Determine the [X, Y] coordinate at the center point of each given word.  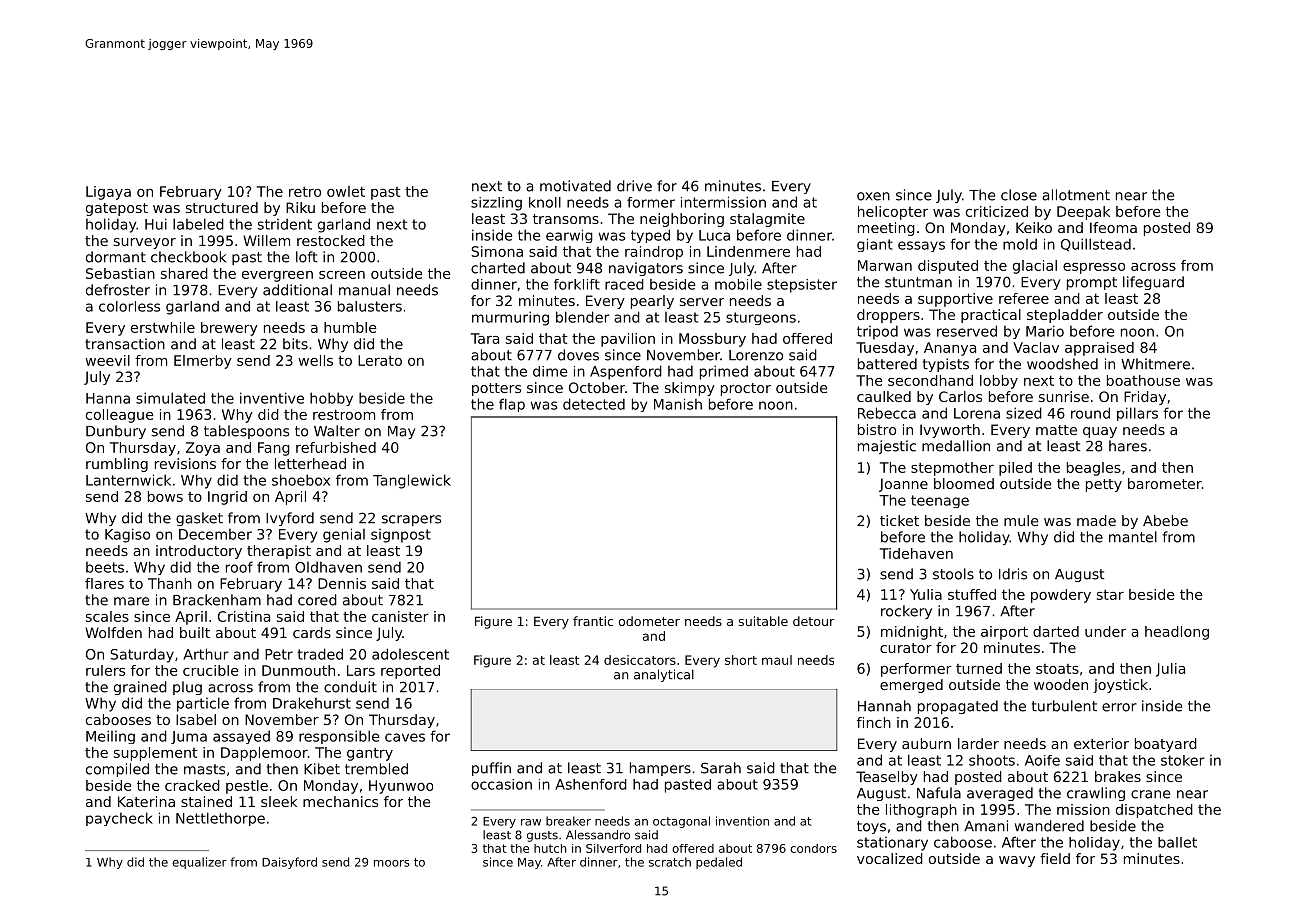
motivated [575, 186]
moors [392, 863]
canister [400, 616]
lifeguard [1153, 283]
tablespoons [246, 432]
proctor [746, 389]
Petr [279, 654]
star [1110, 595]
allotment [1076, 195]
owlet [346, 191]
